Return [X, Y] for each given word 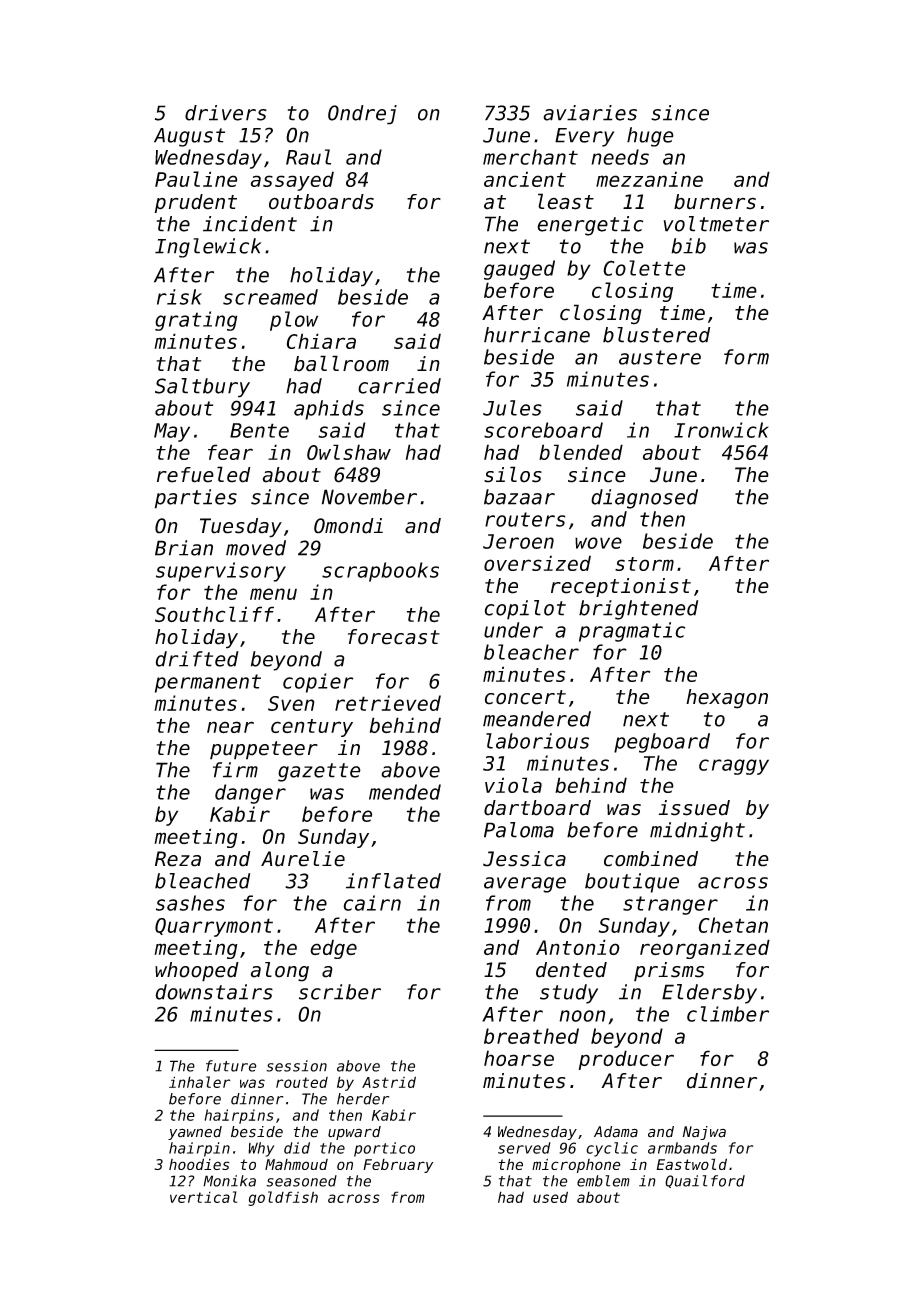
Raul [308, 157]
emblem [603, 1181]
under [513, 630]
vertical [203, 1197]
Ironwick [721, 430]
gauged [519, 270]
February [398, 1166]
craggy [734, 767]
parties [196, 499]
